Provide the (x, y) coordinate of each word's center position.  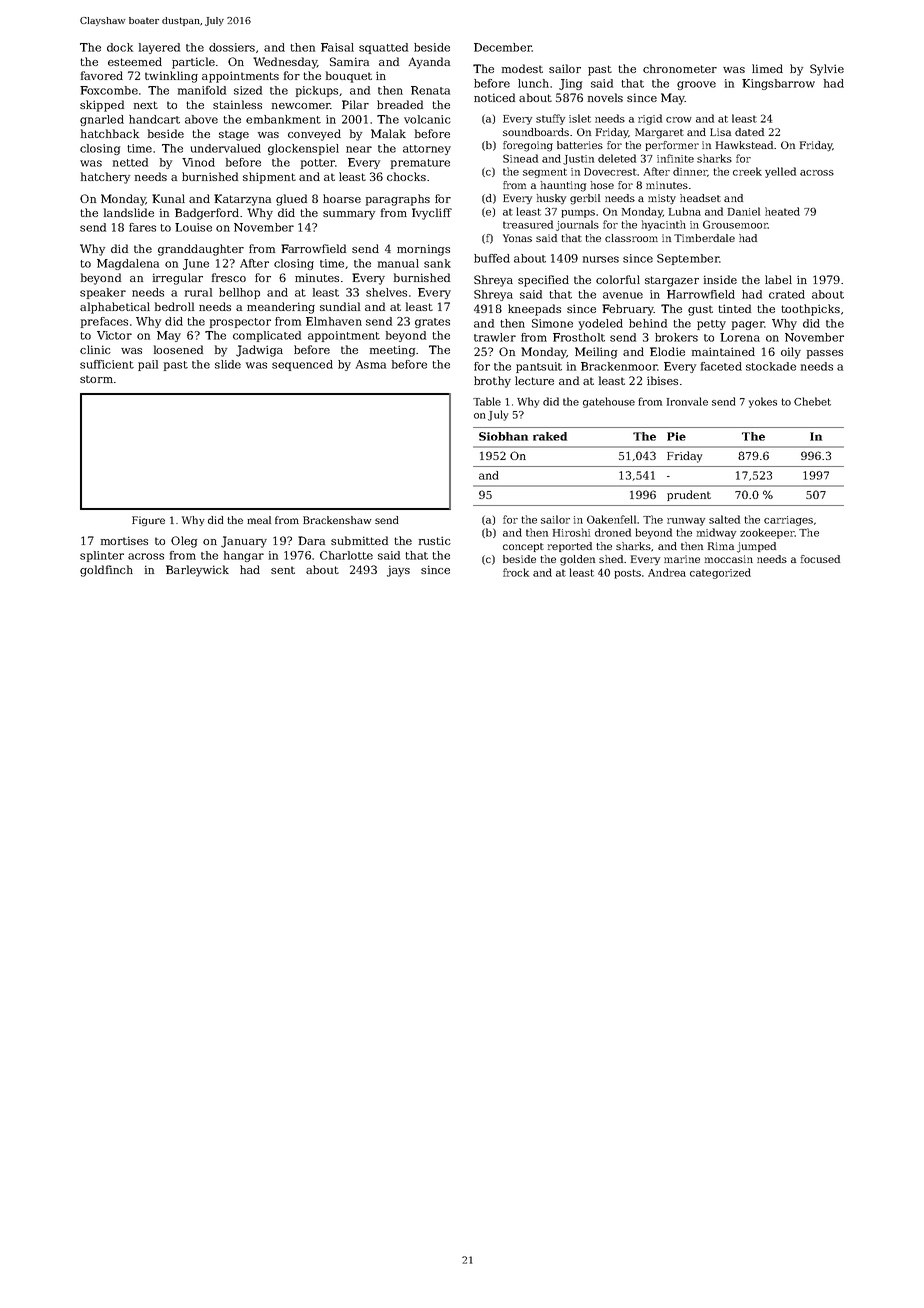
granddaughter (201, 250)
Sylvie (827, 70)
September (688, 259)
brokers (676, 337)
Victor (114, 335)
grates (432, 323)
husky (551, 199)
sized (248, 90)
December (503, 47)
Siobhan (503, 436)
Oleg (184, 542)
